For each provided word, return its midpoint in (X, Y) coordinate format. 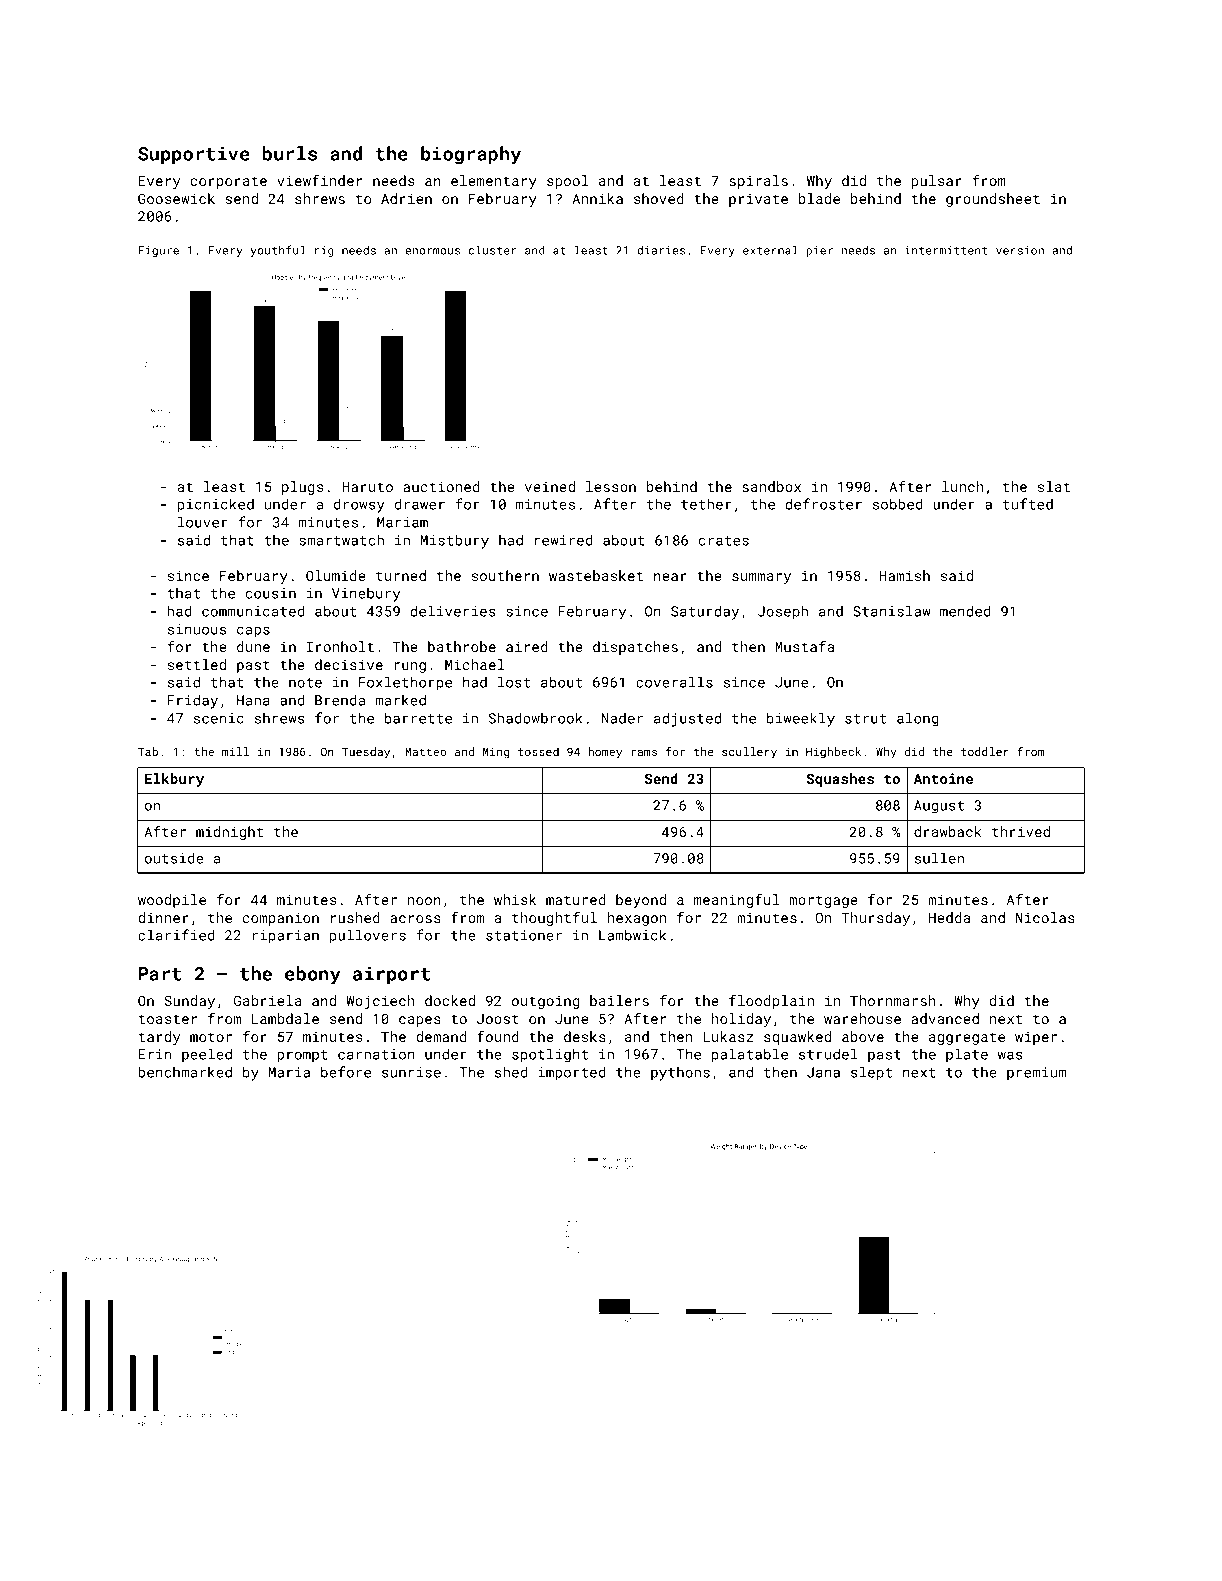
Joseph (783, 612)
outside (174, 858)
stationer (524, 935)
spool (568, 182)
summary (761, 578)
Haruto (367, 486)
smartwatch (341, 540)
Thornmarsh (893, 1000)
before (346, 1072)
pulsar (936, 182)
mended (965, 611)
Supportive (194, 155)
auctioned (441, 486)
